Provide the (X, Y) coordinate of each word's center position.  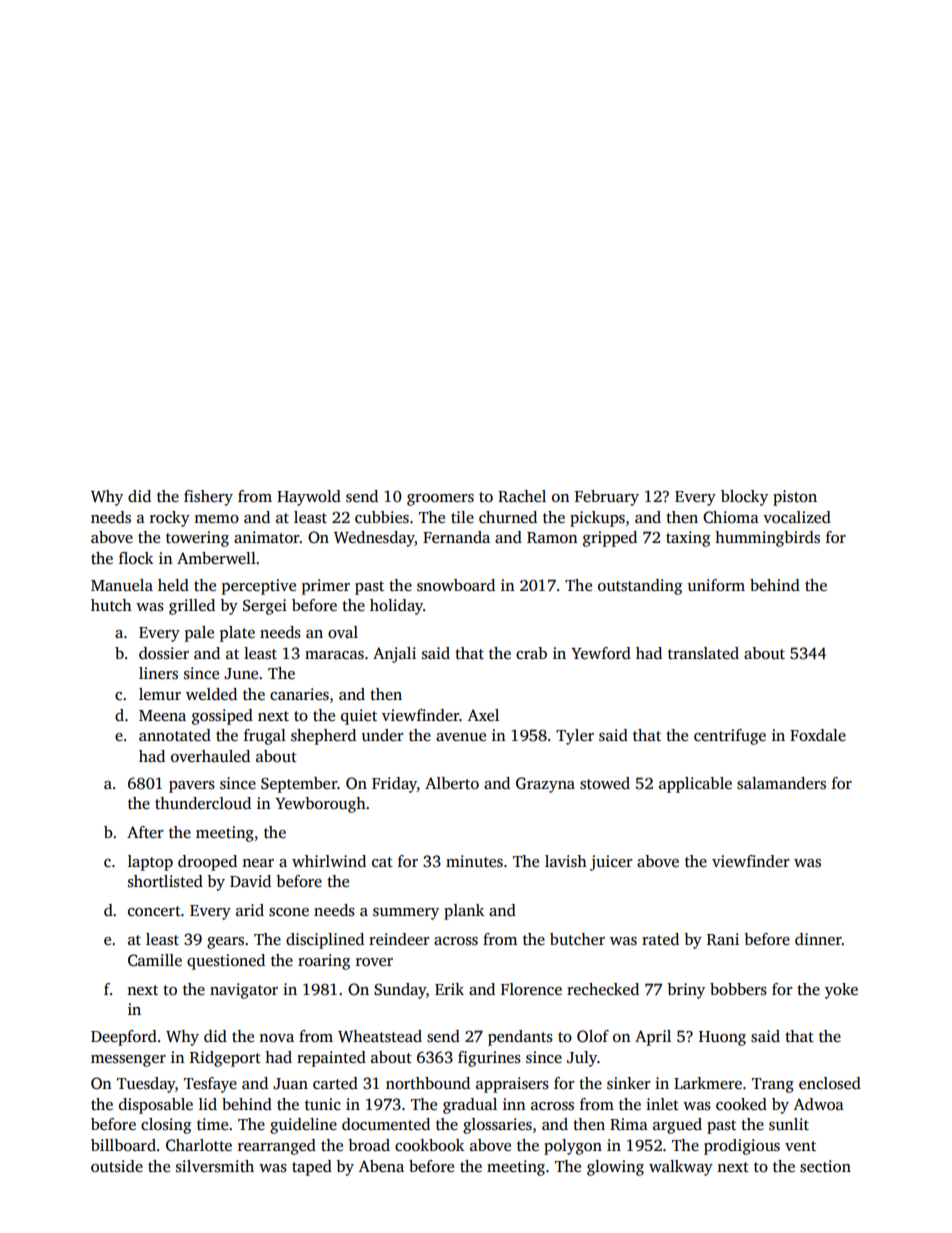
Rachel (522, 496)
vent (800, 1146)
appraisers (512, 1085)
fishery (208, 498)
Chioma (731, 517)
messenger (128, 1061)
